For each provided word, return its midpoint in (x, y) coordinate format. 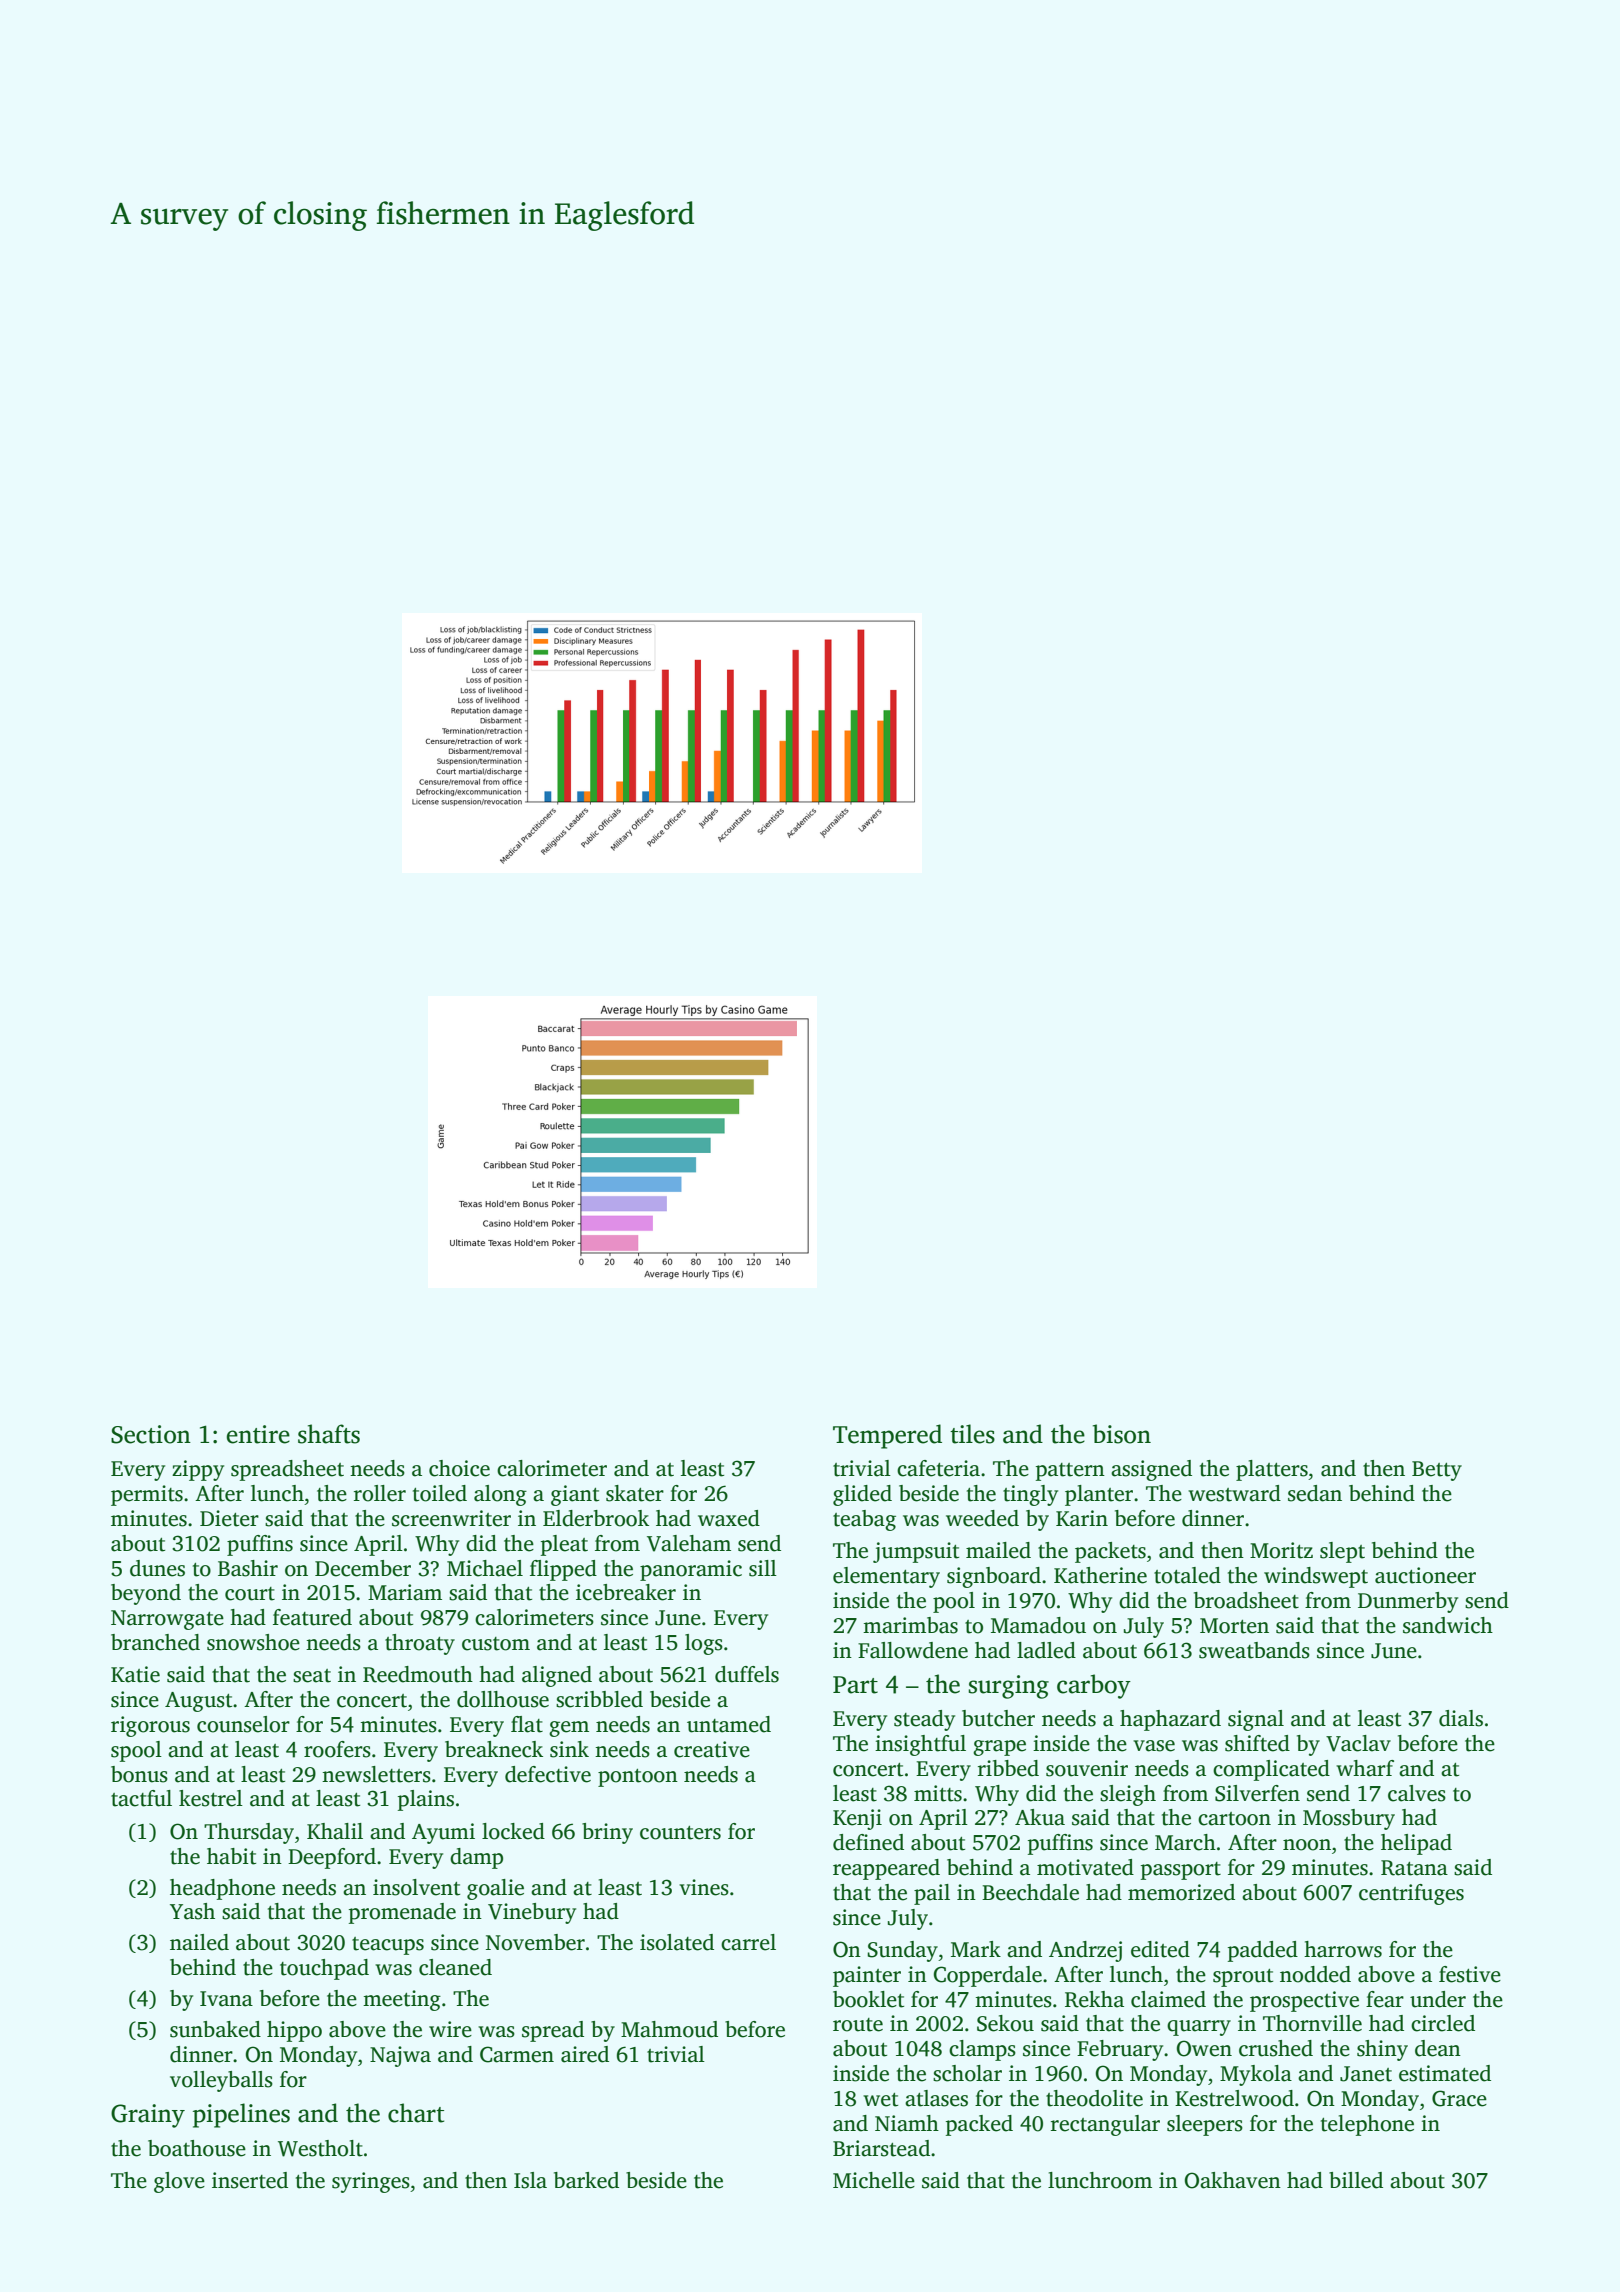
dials (1461, 1718)
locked (513, 1831)
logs (704, 1644)
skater (635, 1493)
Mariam (405, 1592)
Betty (1437, 1471)
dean (1438, 2048)
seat (312, 1676)
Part (855, 1685)
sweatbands (1254, 1650)
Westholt (320, 2148)
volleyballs (221, 2081)
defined (868, 1842)
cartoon (1234, 1819)
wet (880, 2100)
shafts (329, 1434)
